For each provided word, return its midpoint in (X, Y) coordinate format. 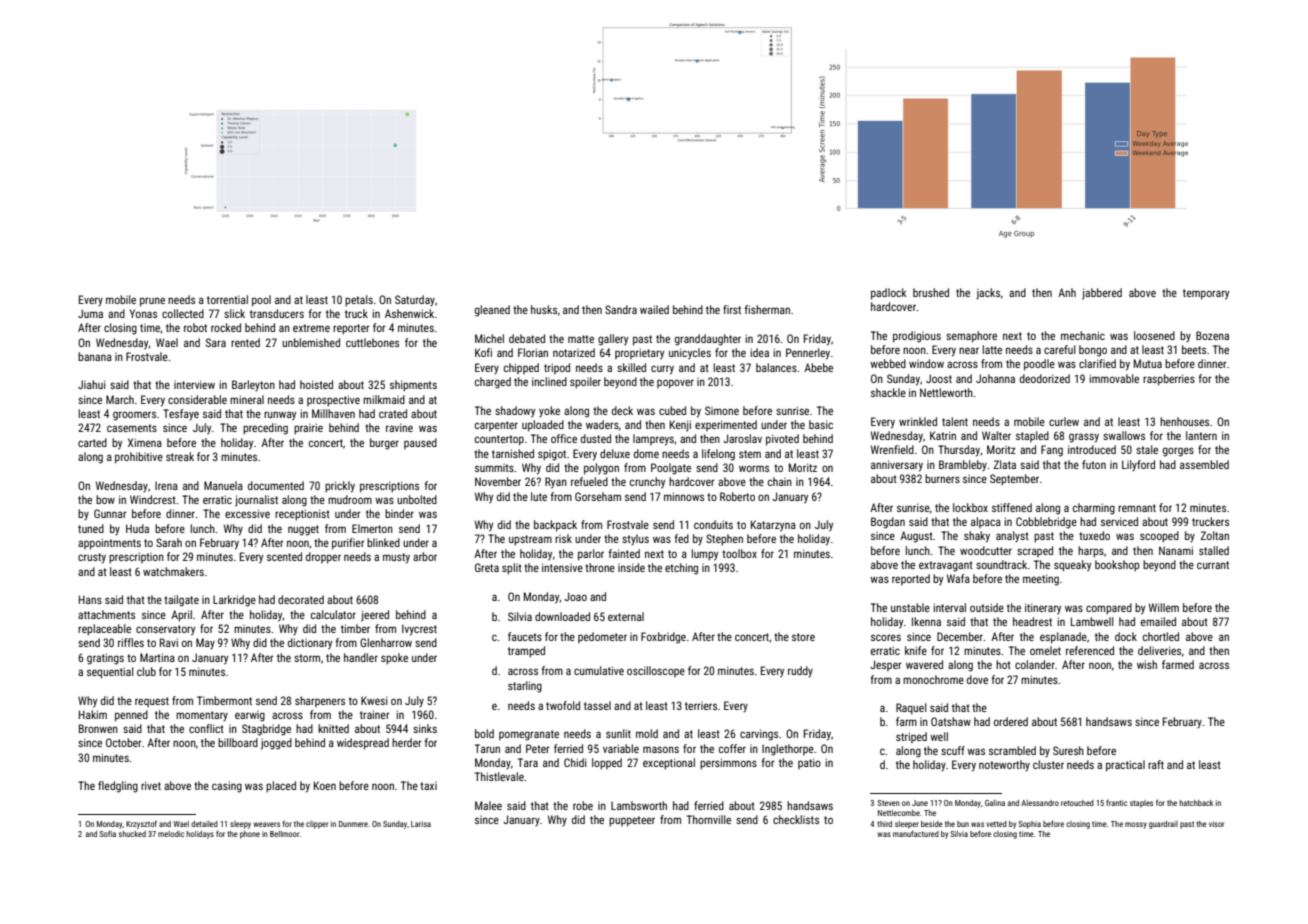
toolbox (739, 553)
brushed (931, 292)
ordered (1011, 721)
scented (284, 556)
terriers (701, 706)
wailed (654, 309)
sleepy (240, 825)
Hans (90, 599)
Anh (1067, 292)
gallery (613, 340)
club (146, 671)
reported (911, 579)
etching (681, 569)
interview (194, 384)
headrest (1032, 621)
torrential (227, 299)
